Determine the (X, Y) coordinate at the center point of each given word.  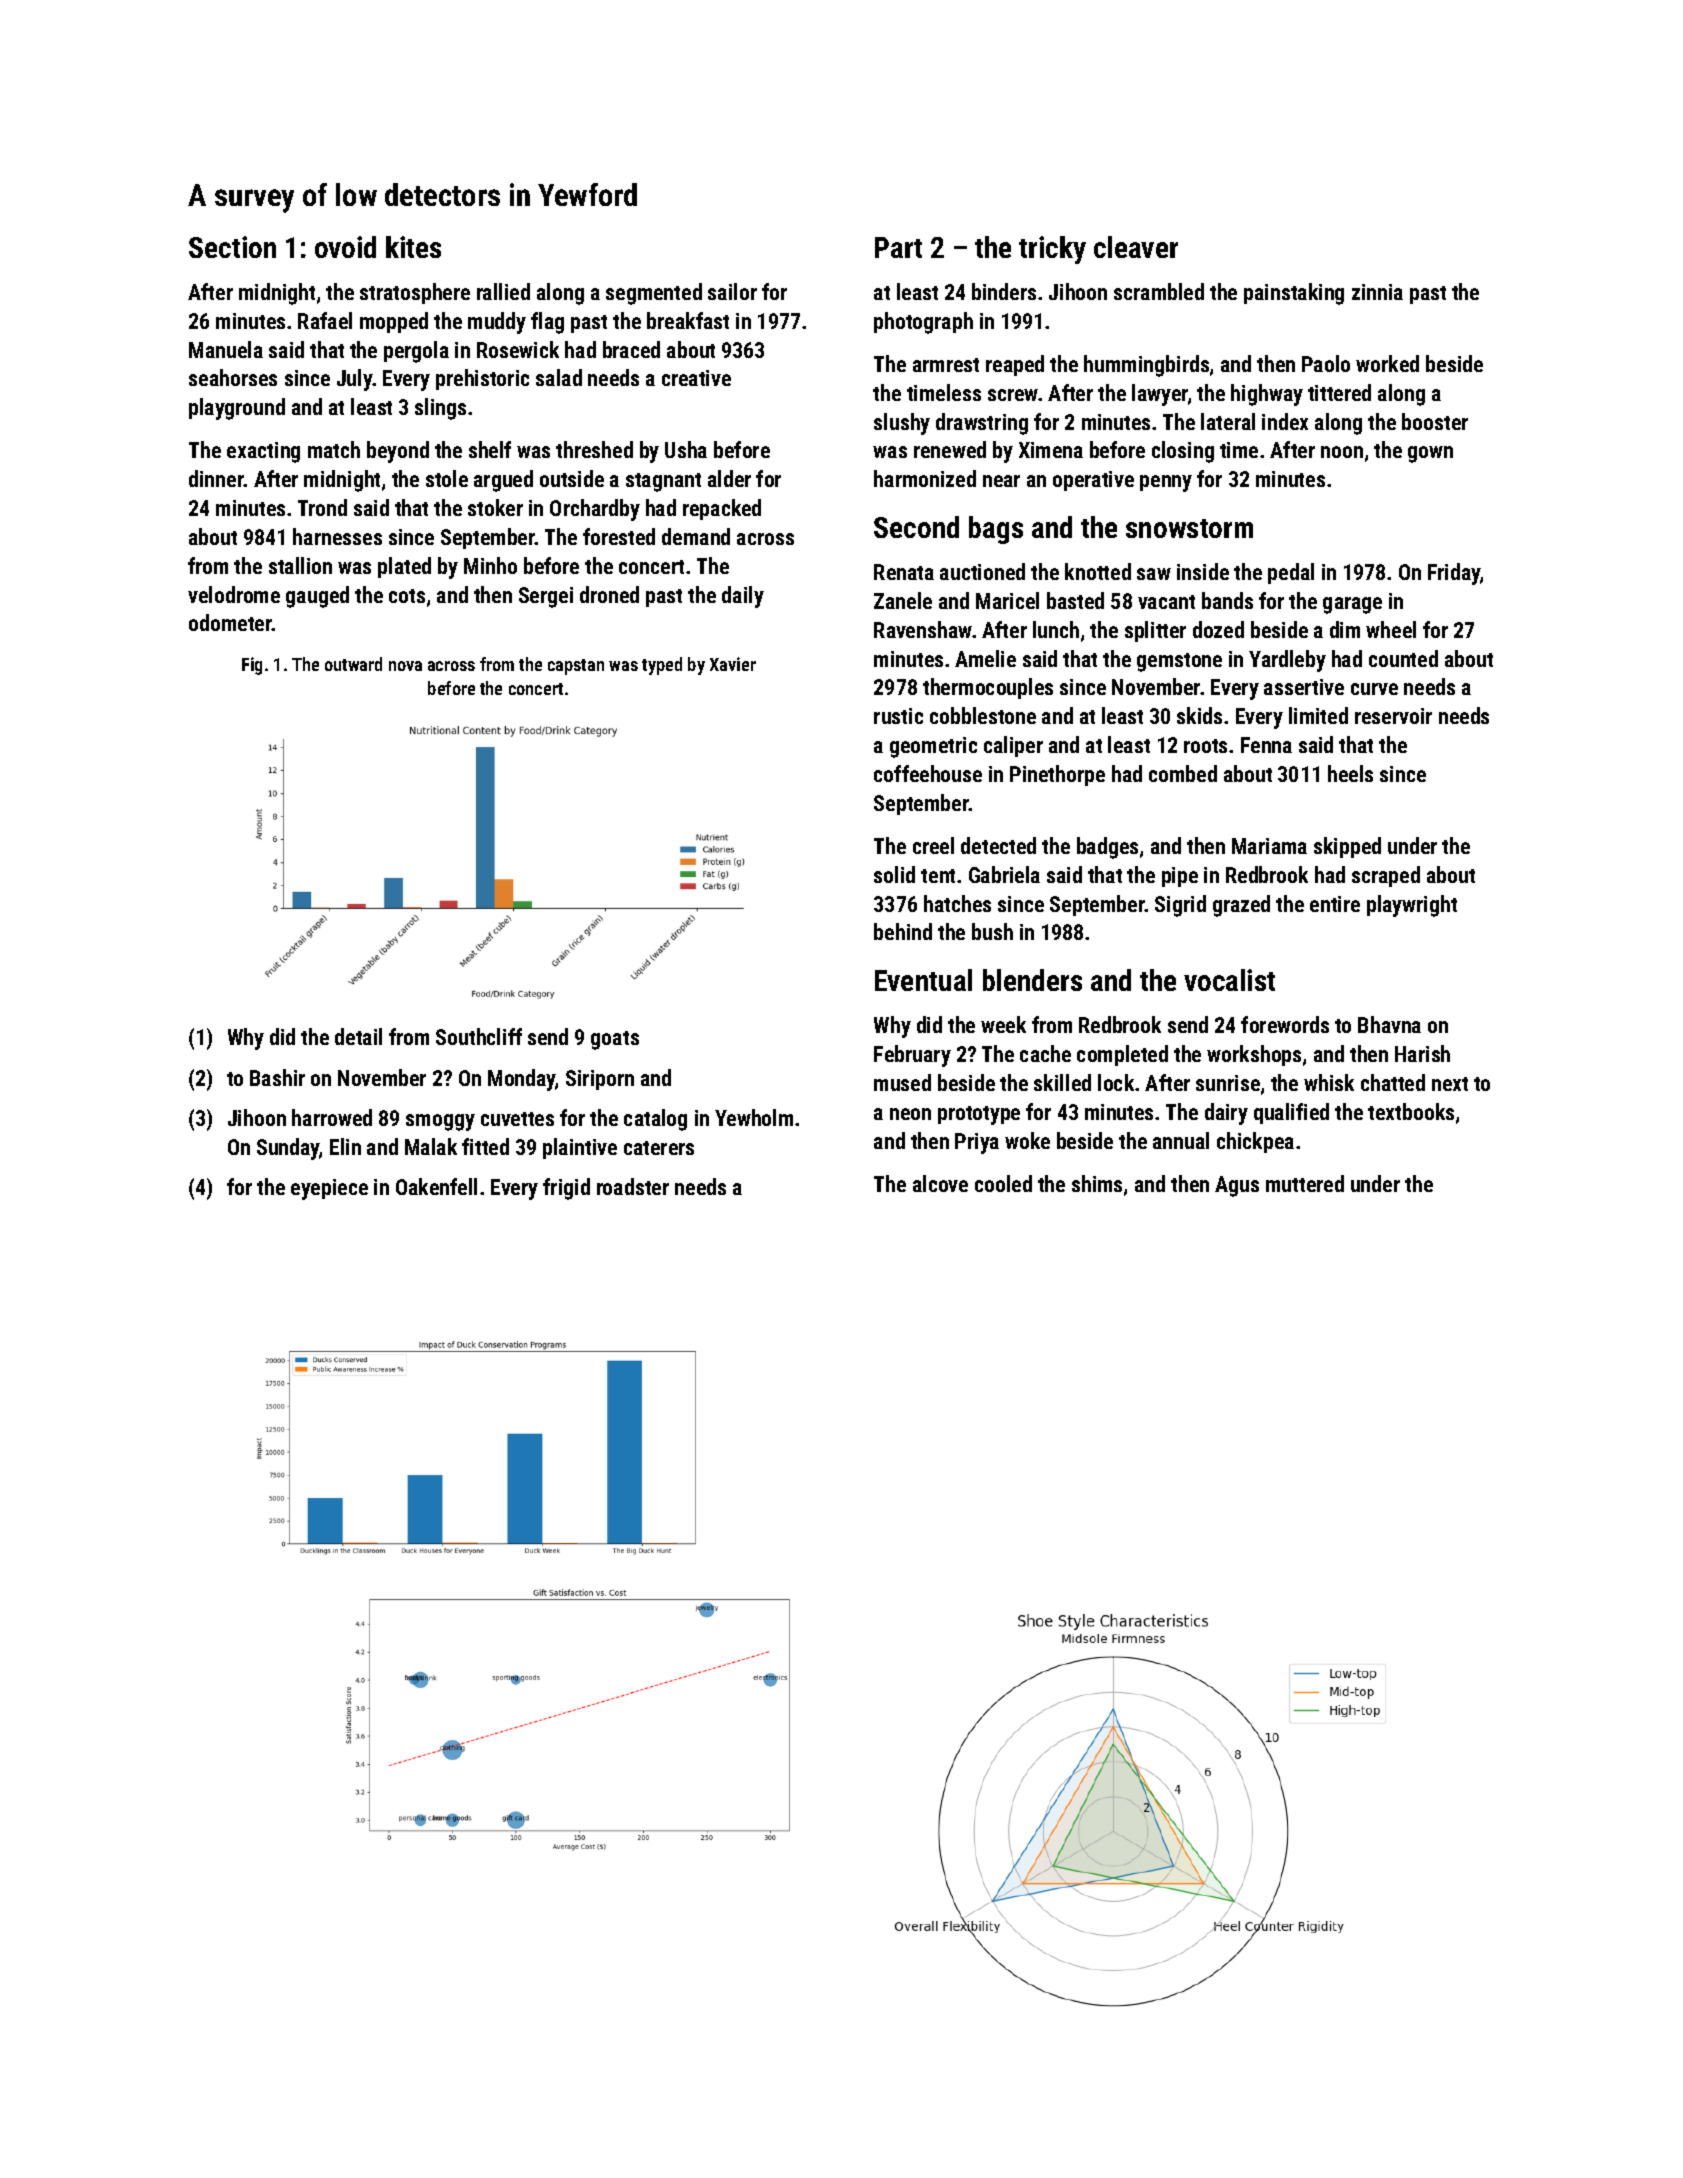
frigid (566, 1189)
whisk (1329, 1082)
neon (910, 1114)
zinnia (1377, 292)
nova (405, 666)
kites (413, 247)
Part (898, 247)
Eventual (923, 980)
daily (743, 597)
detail (358, 1036)
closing (1183, 452)
